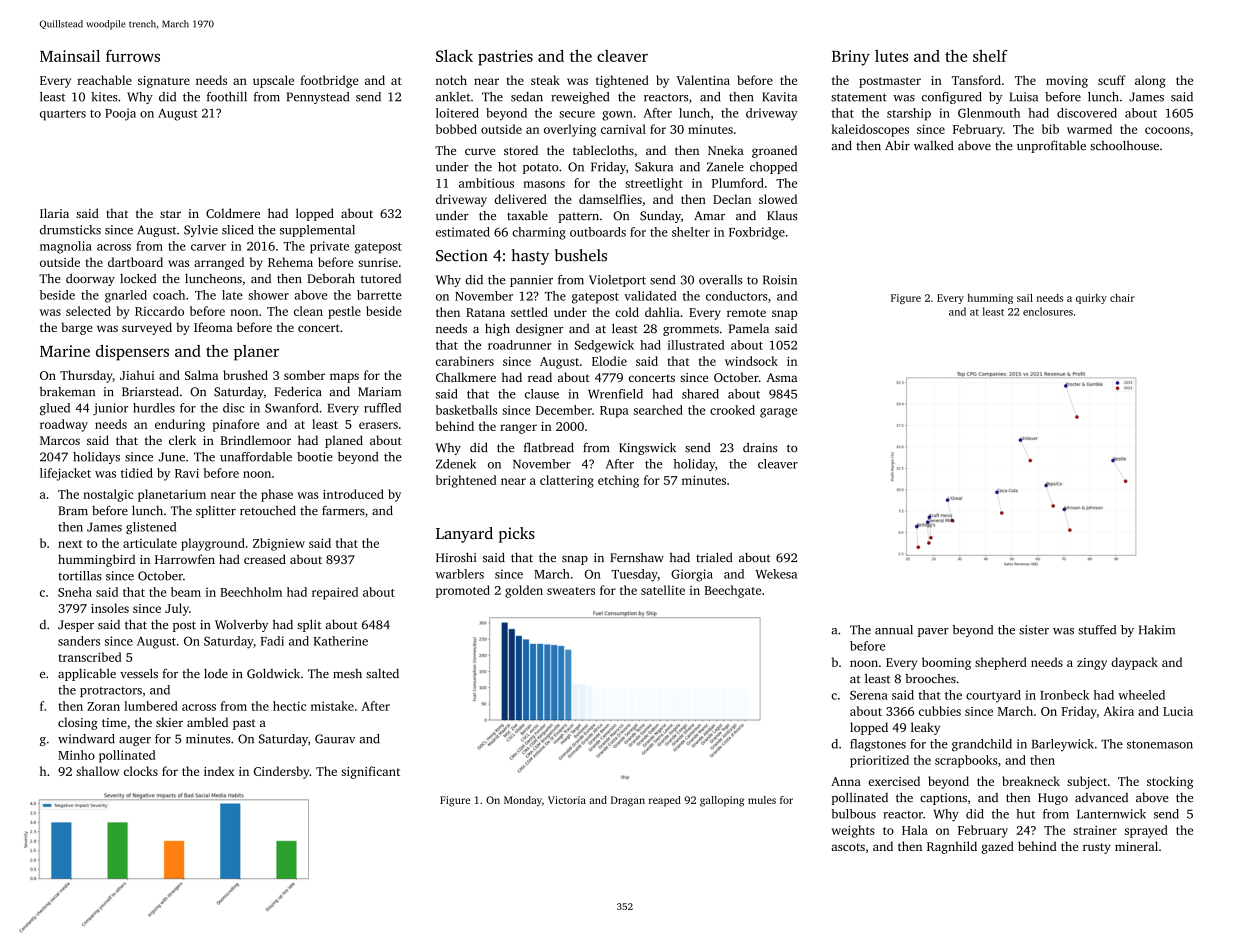  I want to click on enclosures, so click(1048, 311).
